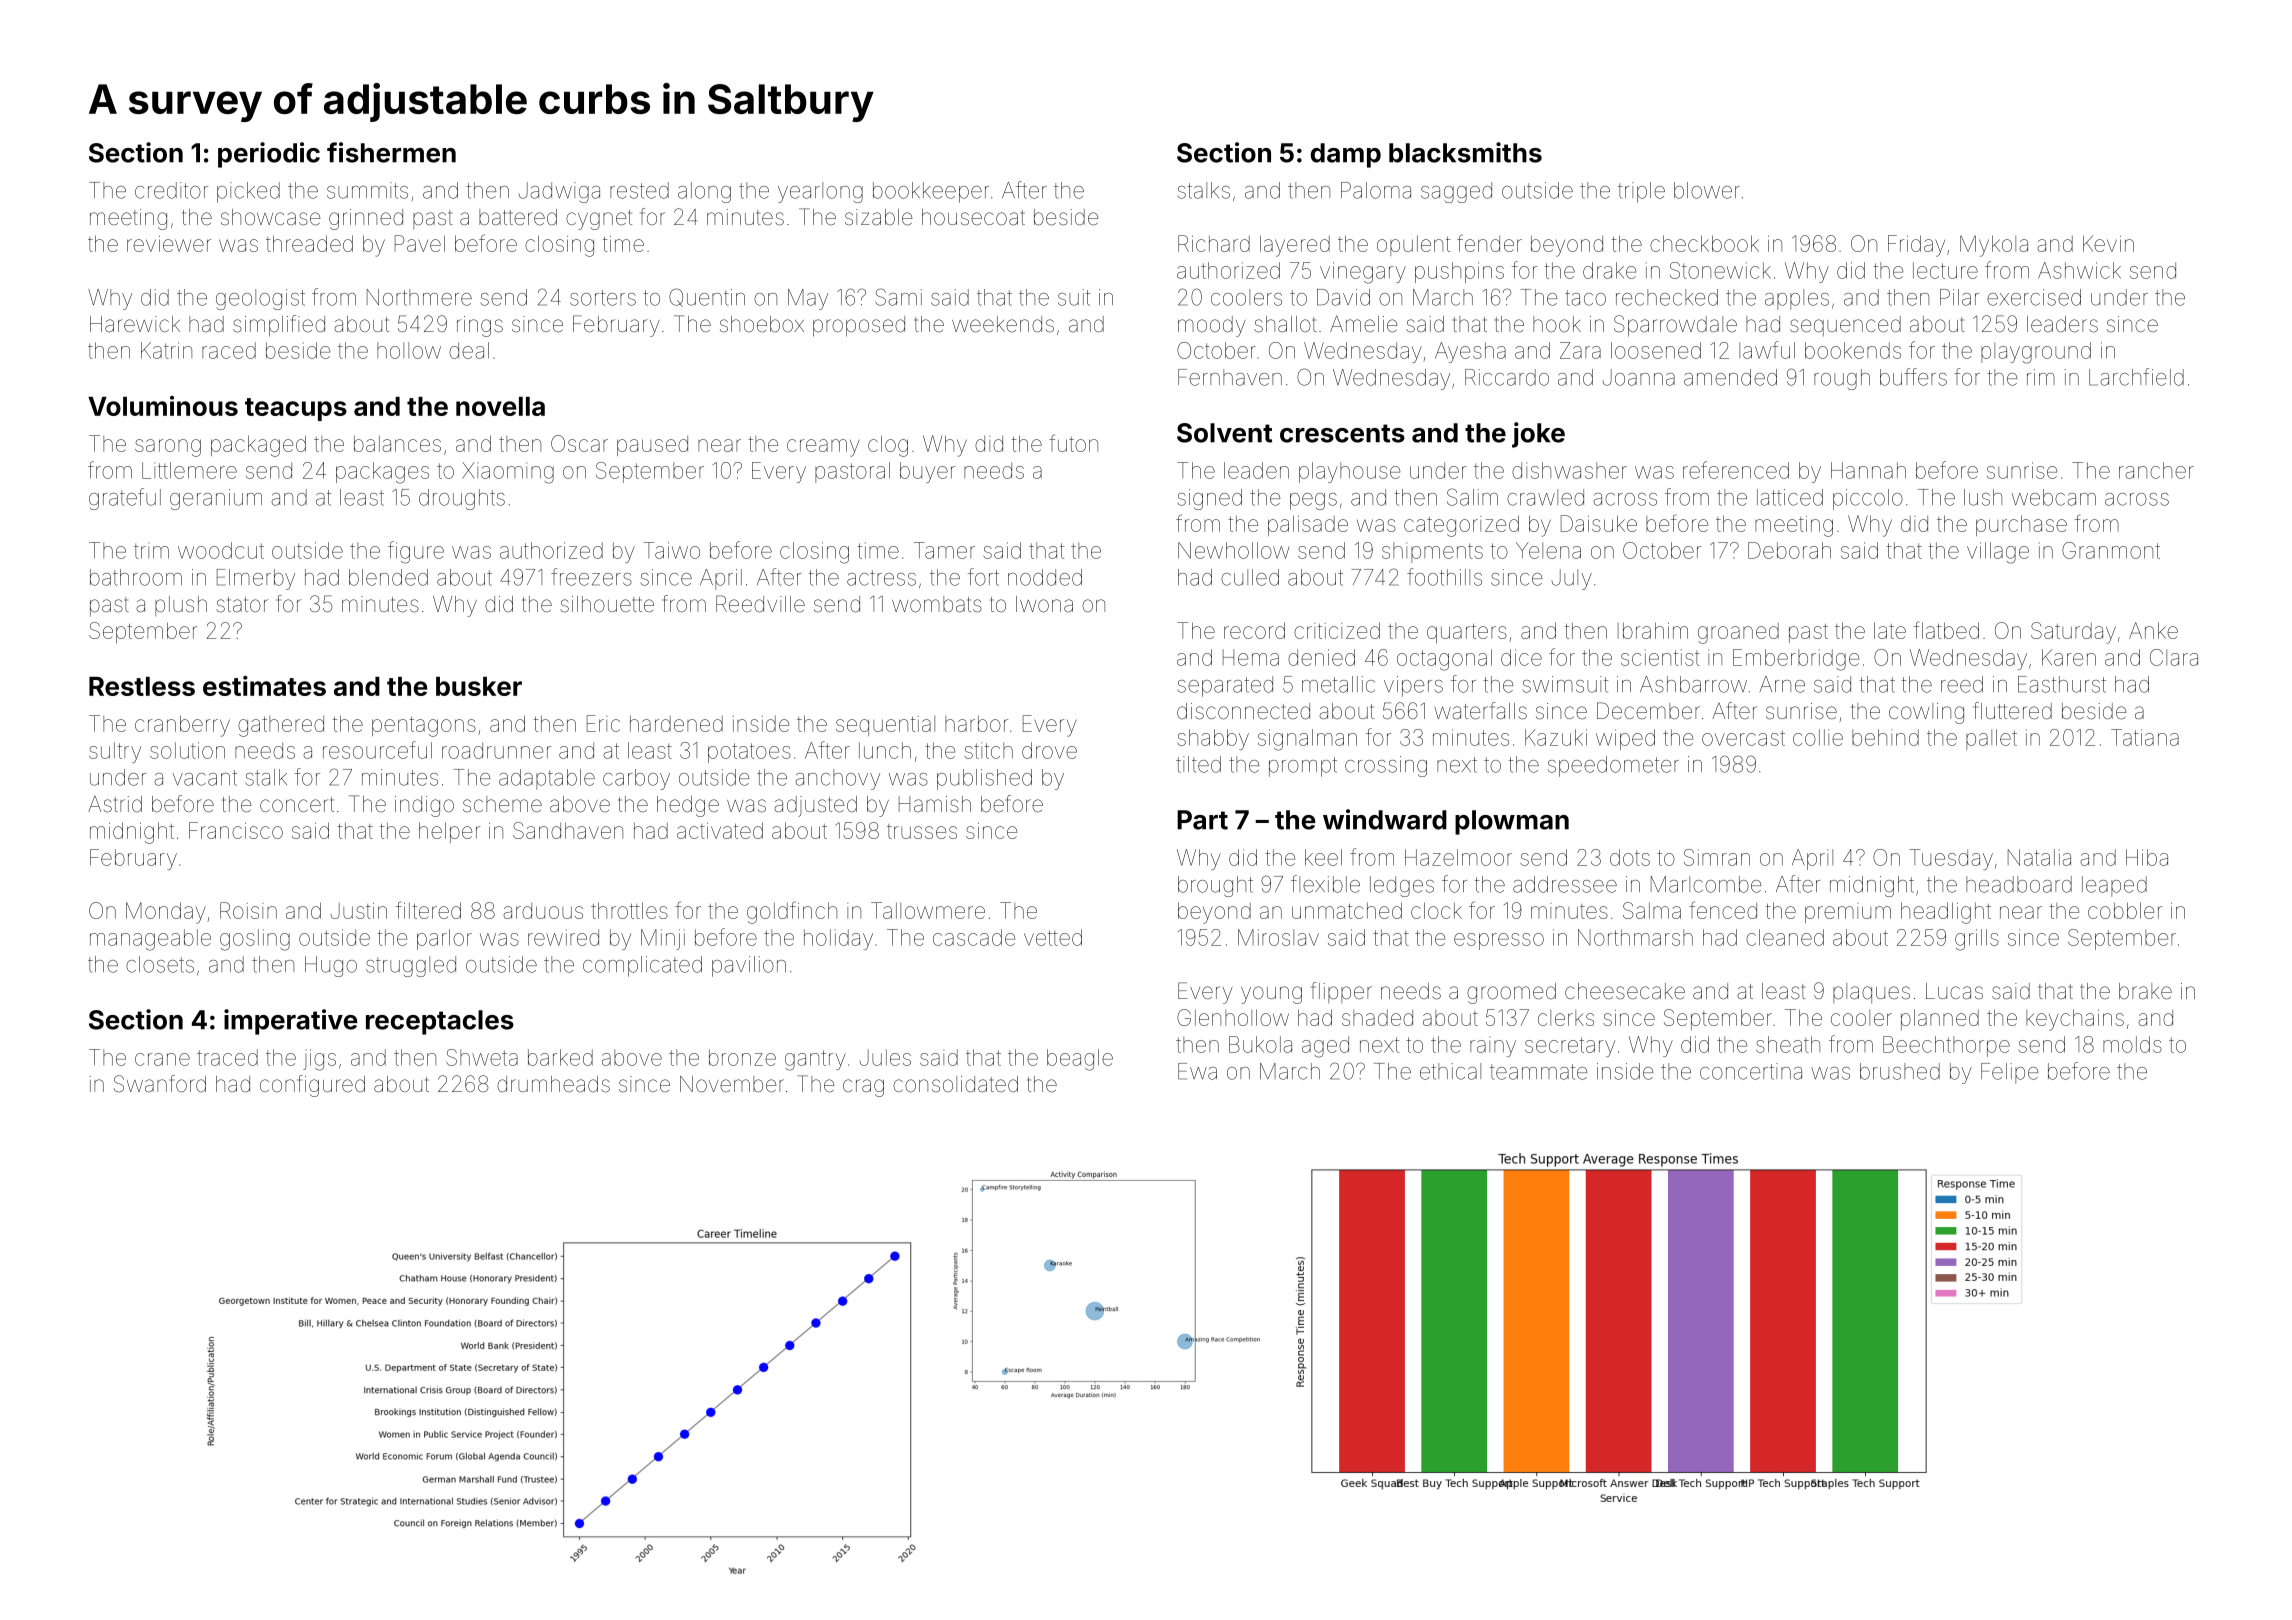  I want to click on clog, so click(888, 446).
